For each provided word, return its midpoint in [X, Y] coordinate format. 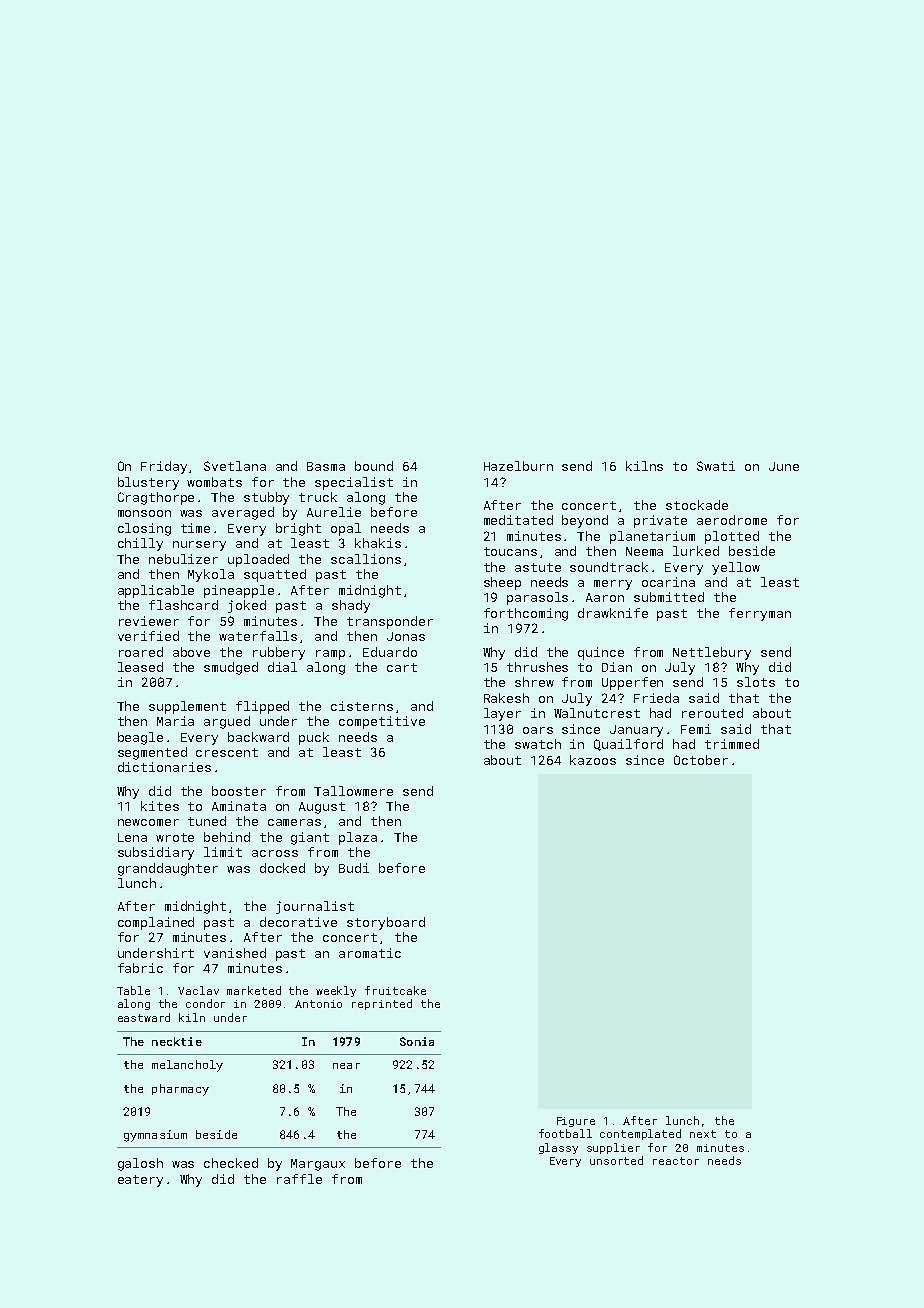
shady [351, 606]
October [701, 760]
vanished [235, 953]
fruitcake [395, 990]
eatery [140, 1181]
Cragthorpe [156, 498]
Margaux [318, 1165]
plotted [732, 537]
